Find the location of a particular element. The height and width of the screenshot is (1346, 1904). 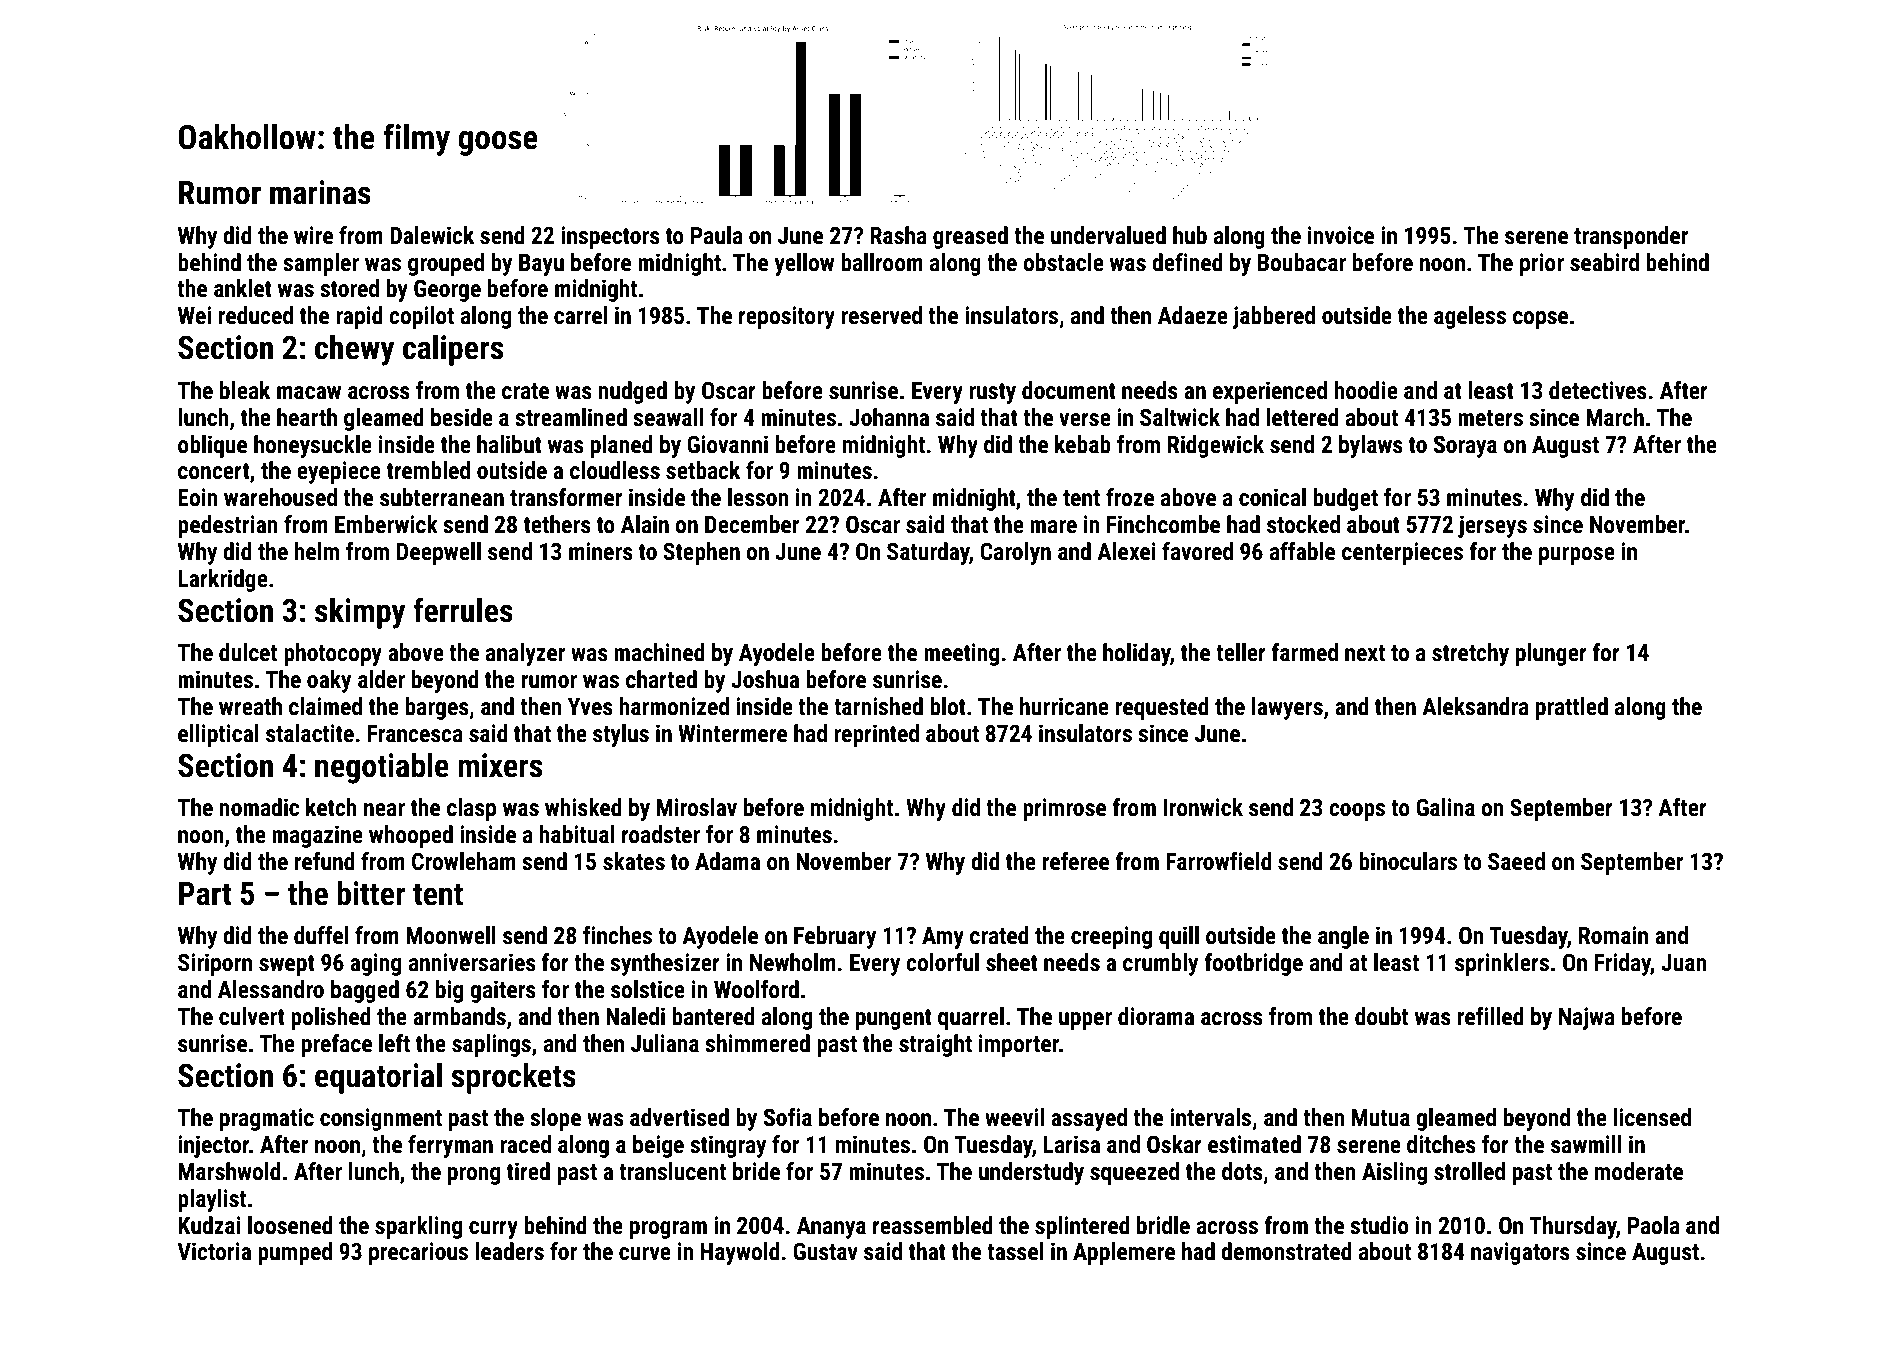

Kudzai is located at coordinates (209, 1225).
